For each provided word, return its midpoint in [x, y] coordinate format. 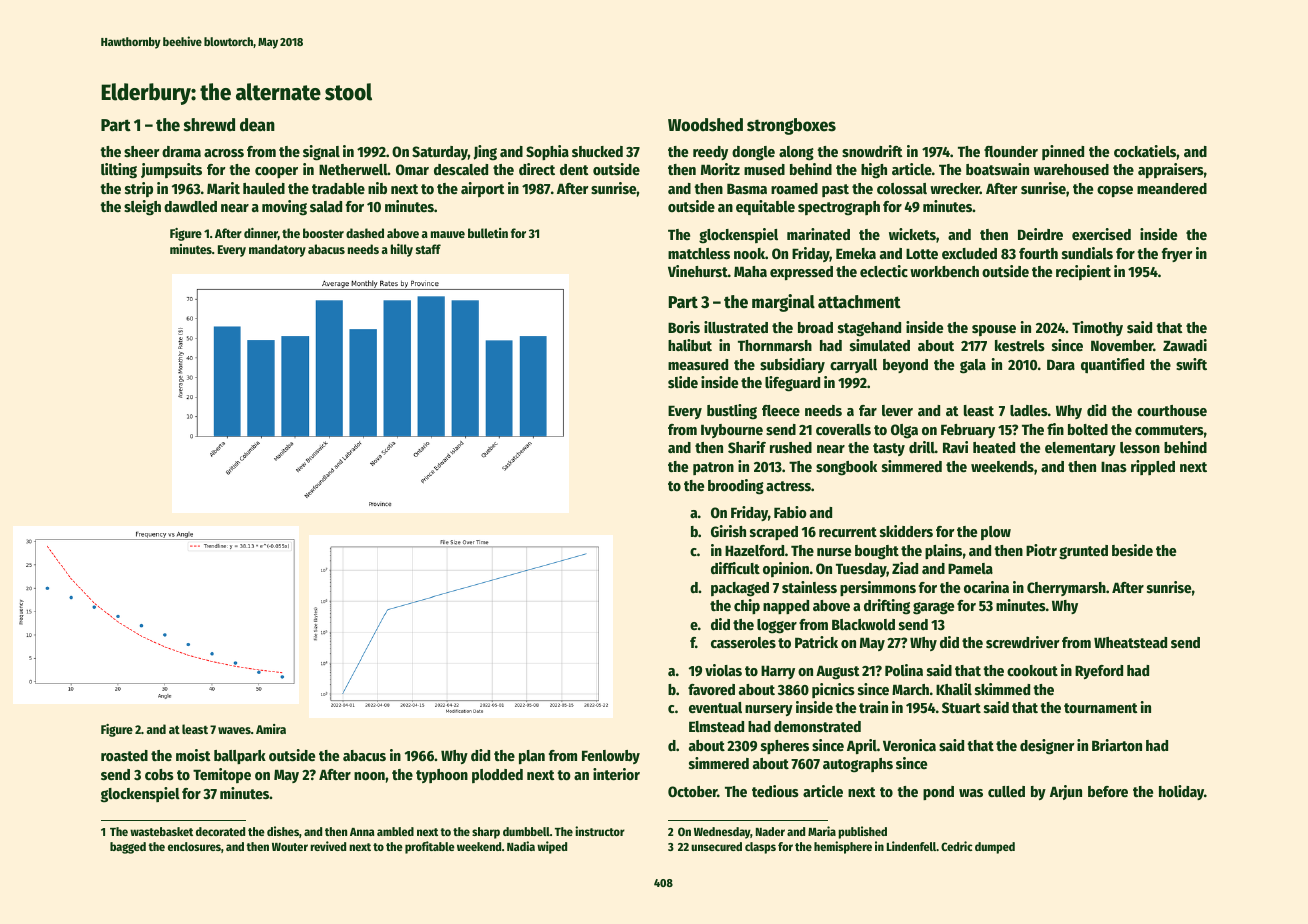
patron [713, 468]
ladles [1029, 410]
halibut [690, 345]
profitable [430, 847]
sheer [142, 151]
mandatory [277, 250]
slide [683, 382]
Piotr [1041, 550]
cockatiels [1145, 151]
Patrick [816, 642]
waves [234, 730]
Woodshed [705, 125]
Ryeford [1099, 672]
